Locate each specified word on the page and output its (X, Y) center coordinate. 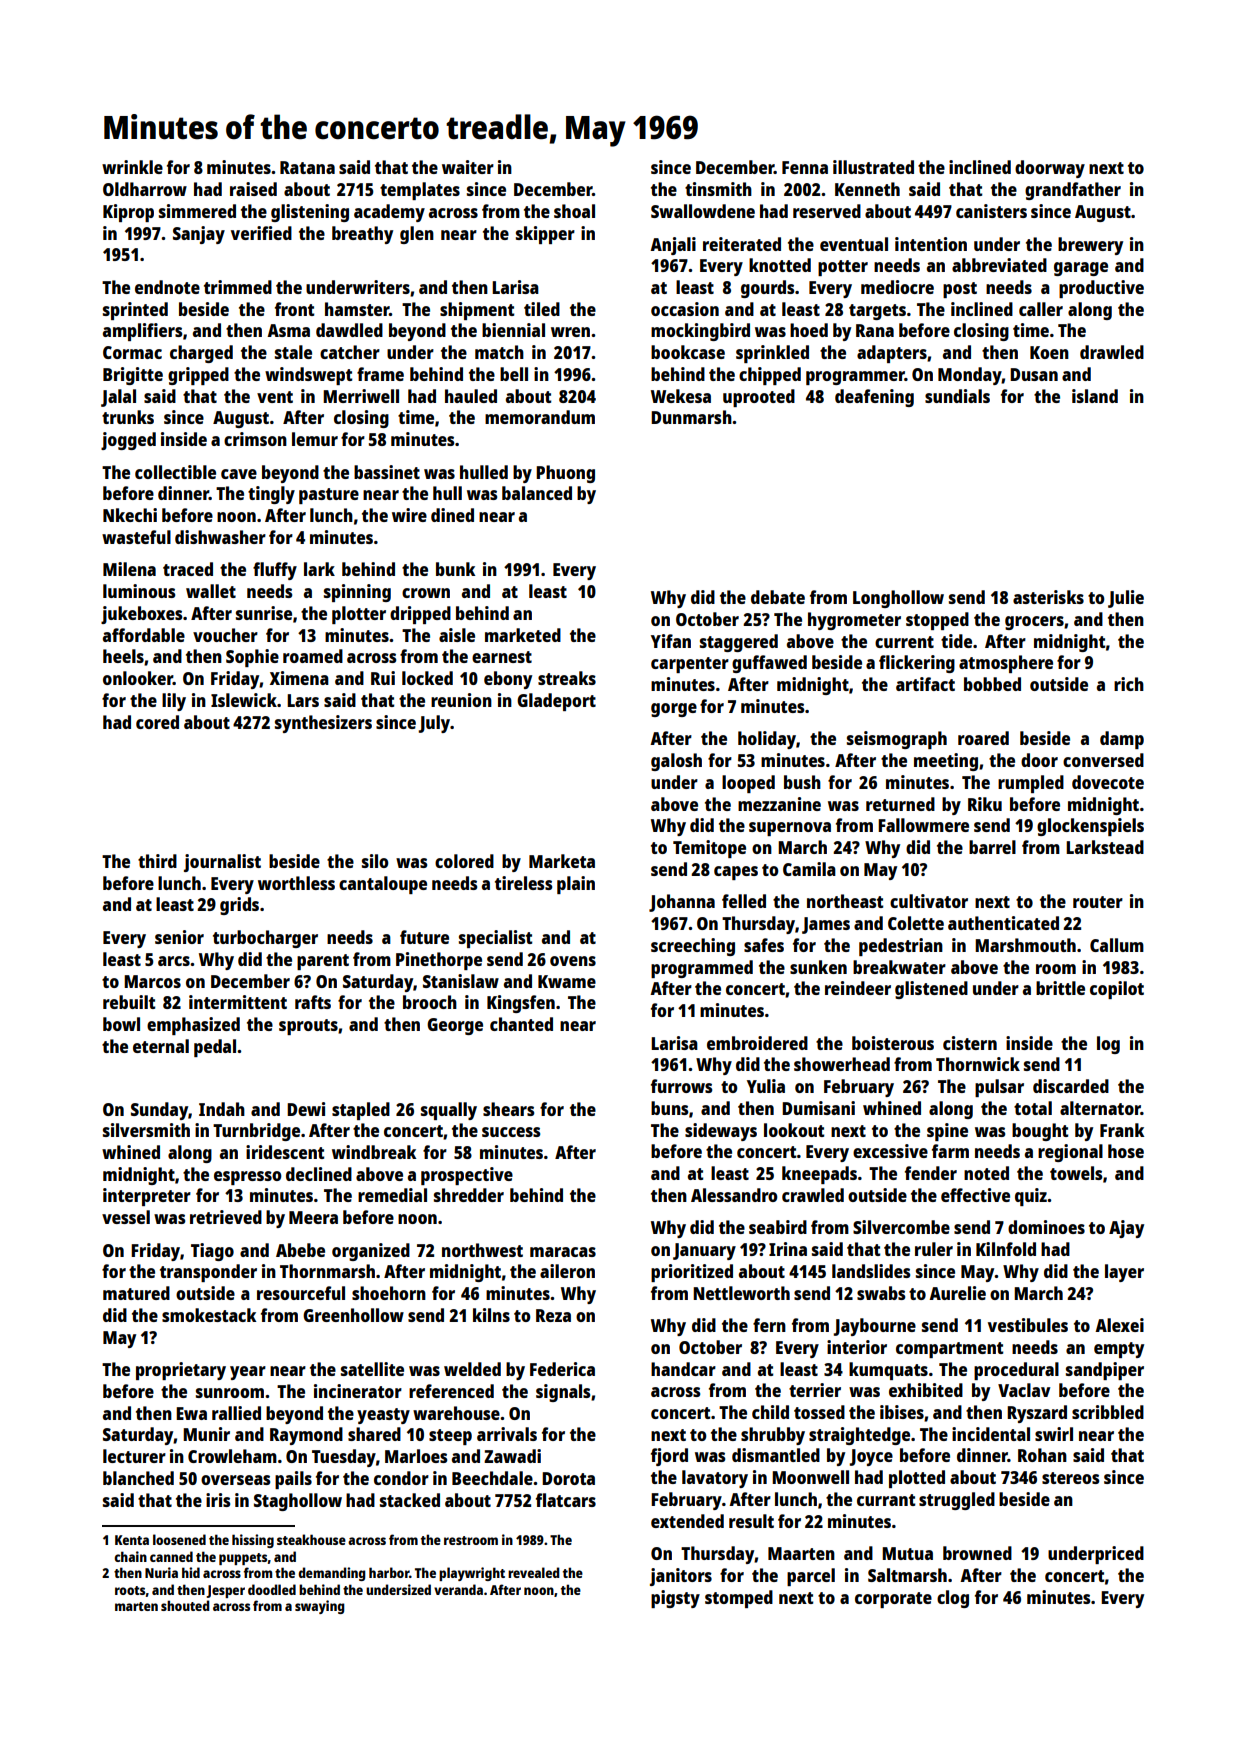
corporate (893, 1600)
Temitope (709, 849)
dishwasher (220, 537)
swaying (320, 1607)
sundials (957, 396)
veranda (458, 1589)
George (455, 1026)
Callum (1117, 945)
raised (253, 189)
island (1095, 396)
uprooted (759, 398)
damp (1122, 740)
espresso (248, 1178)
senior (179, 937)
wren (570, 332)
